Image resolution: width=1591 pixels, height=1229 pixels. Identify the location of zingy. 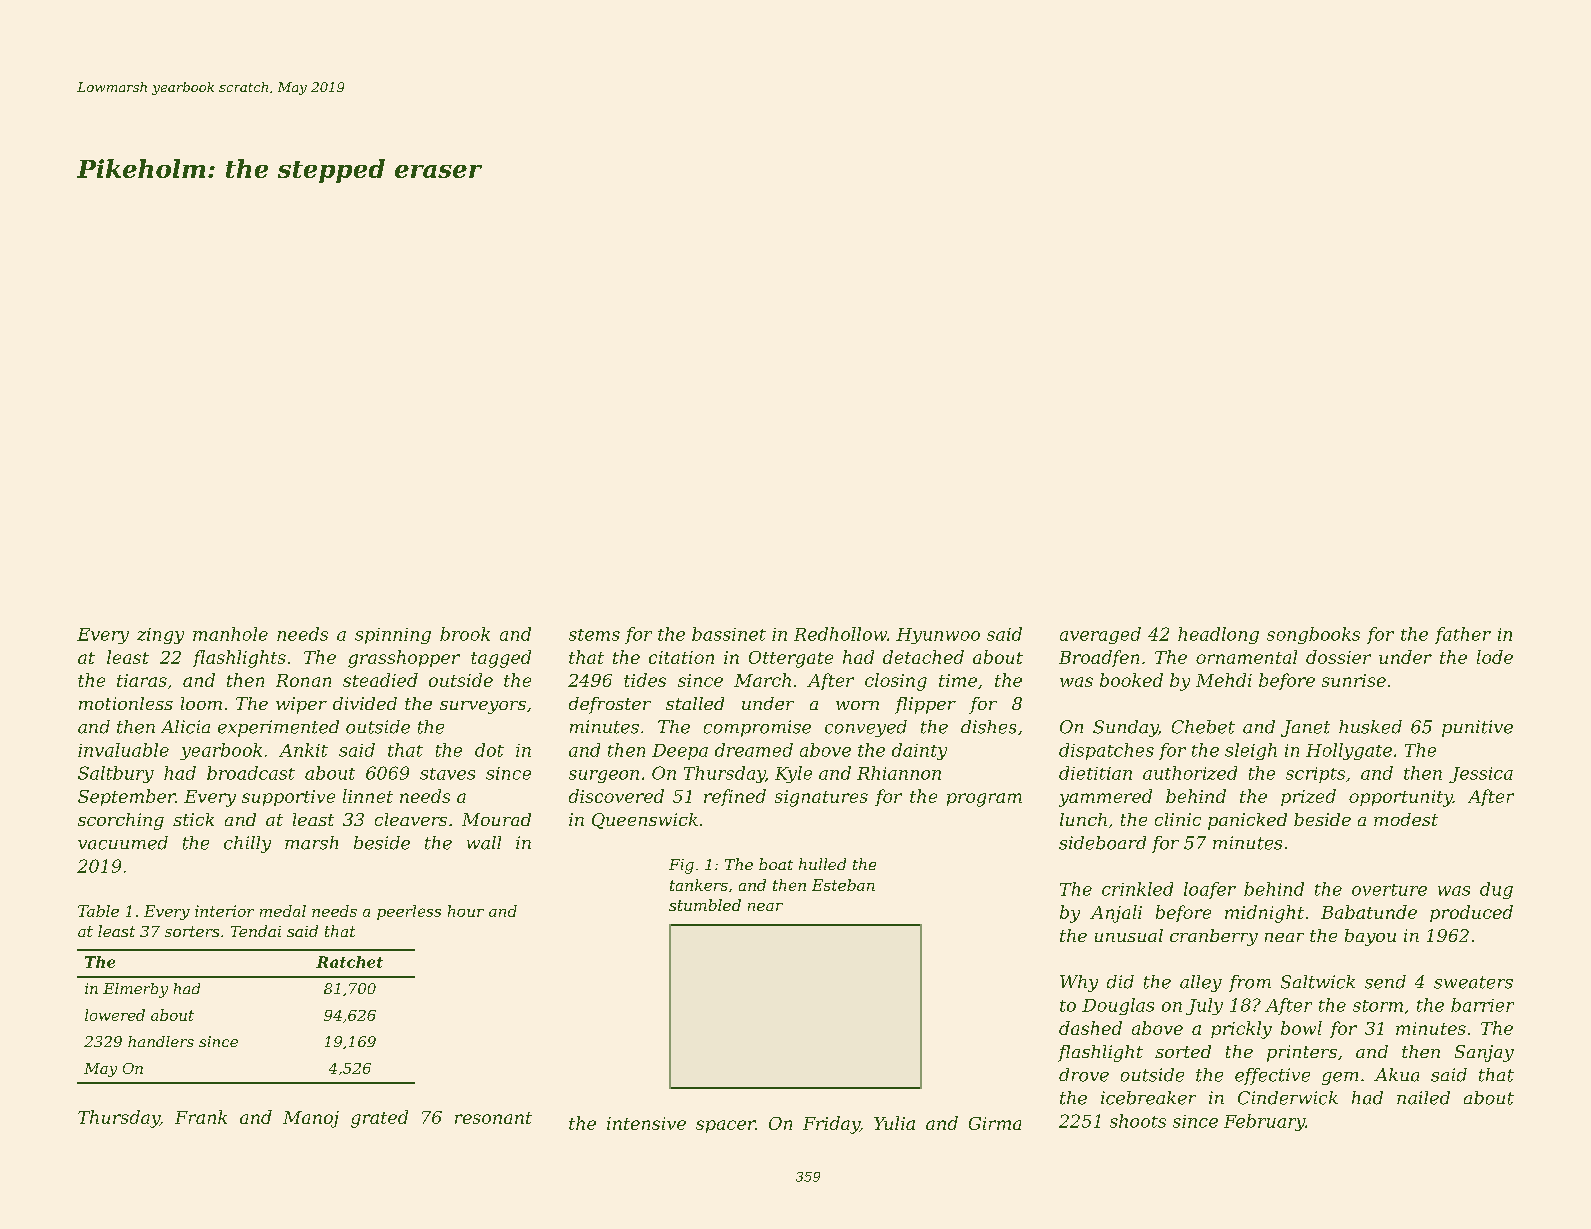
(160, 636).
